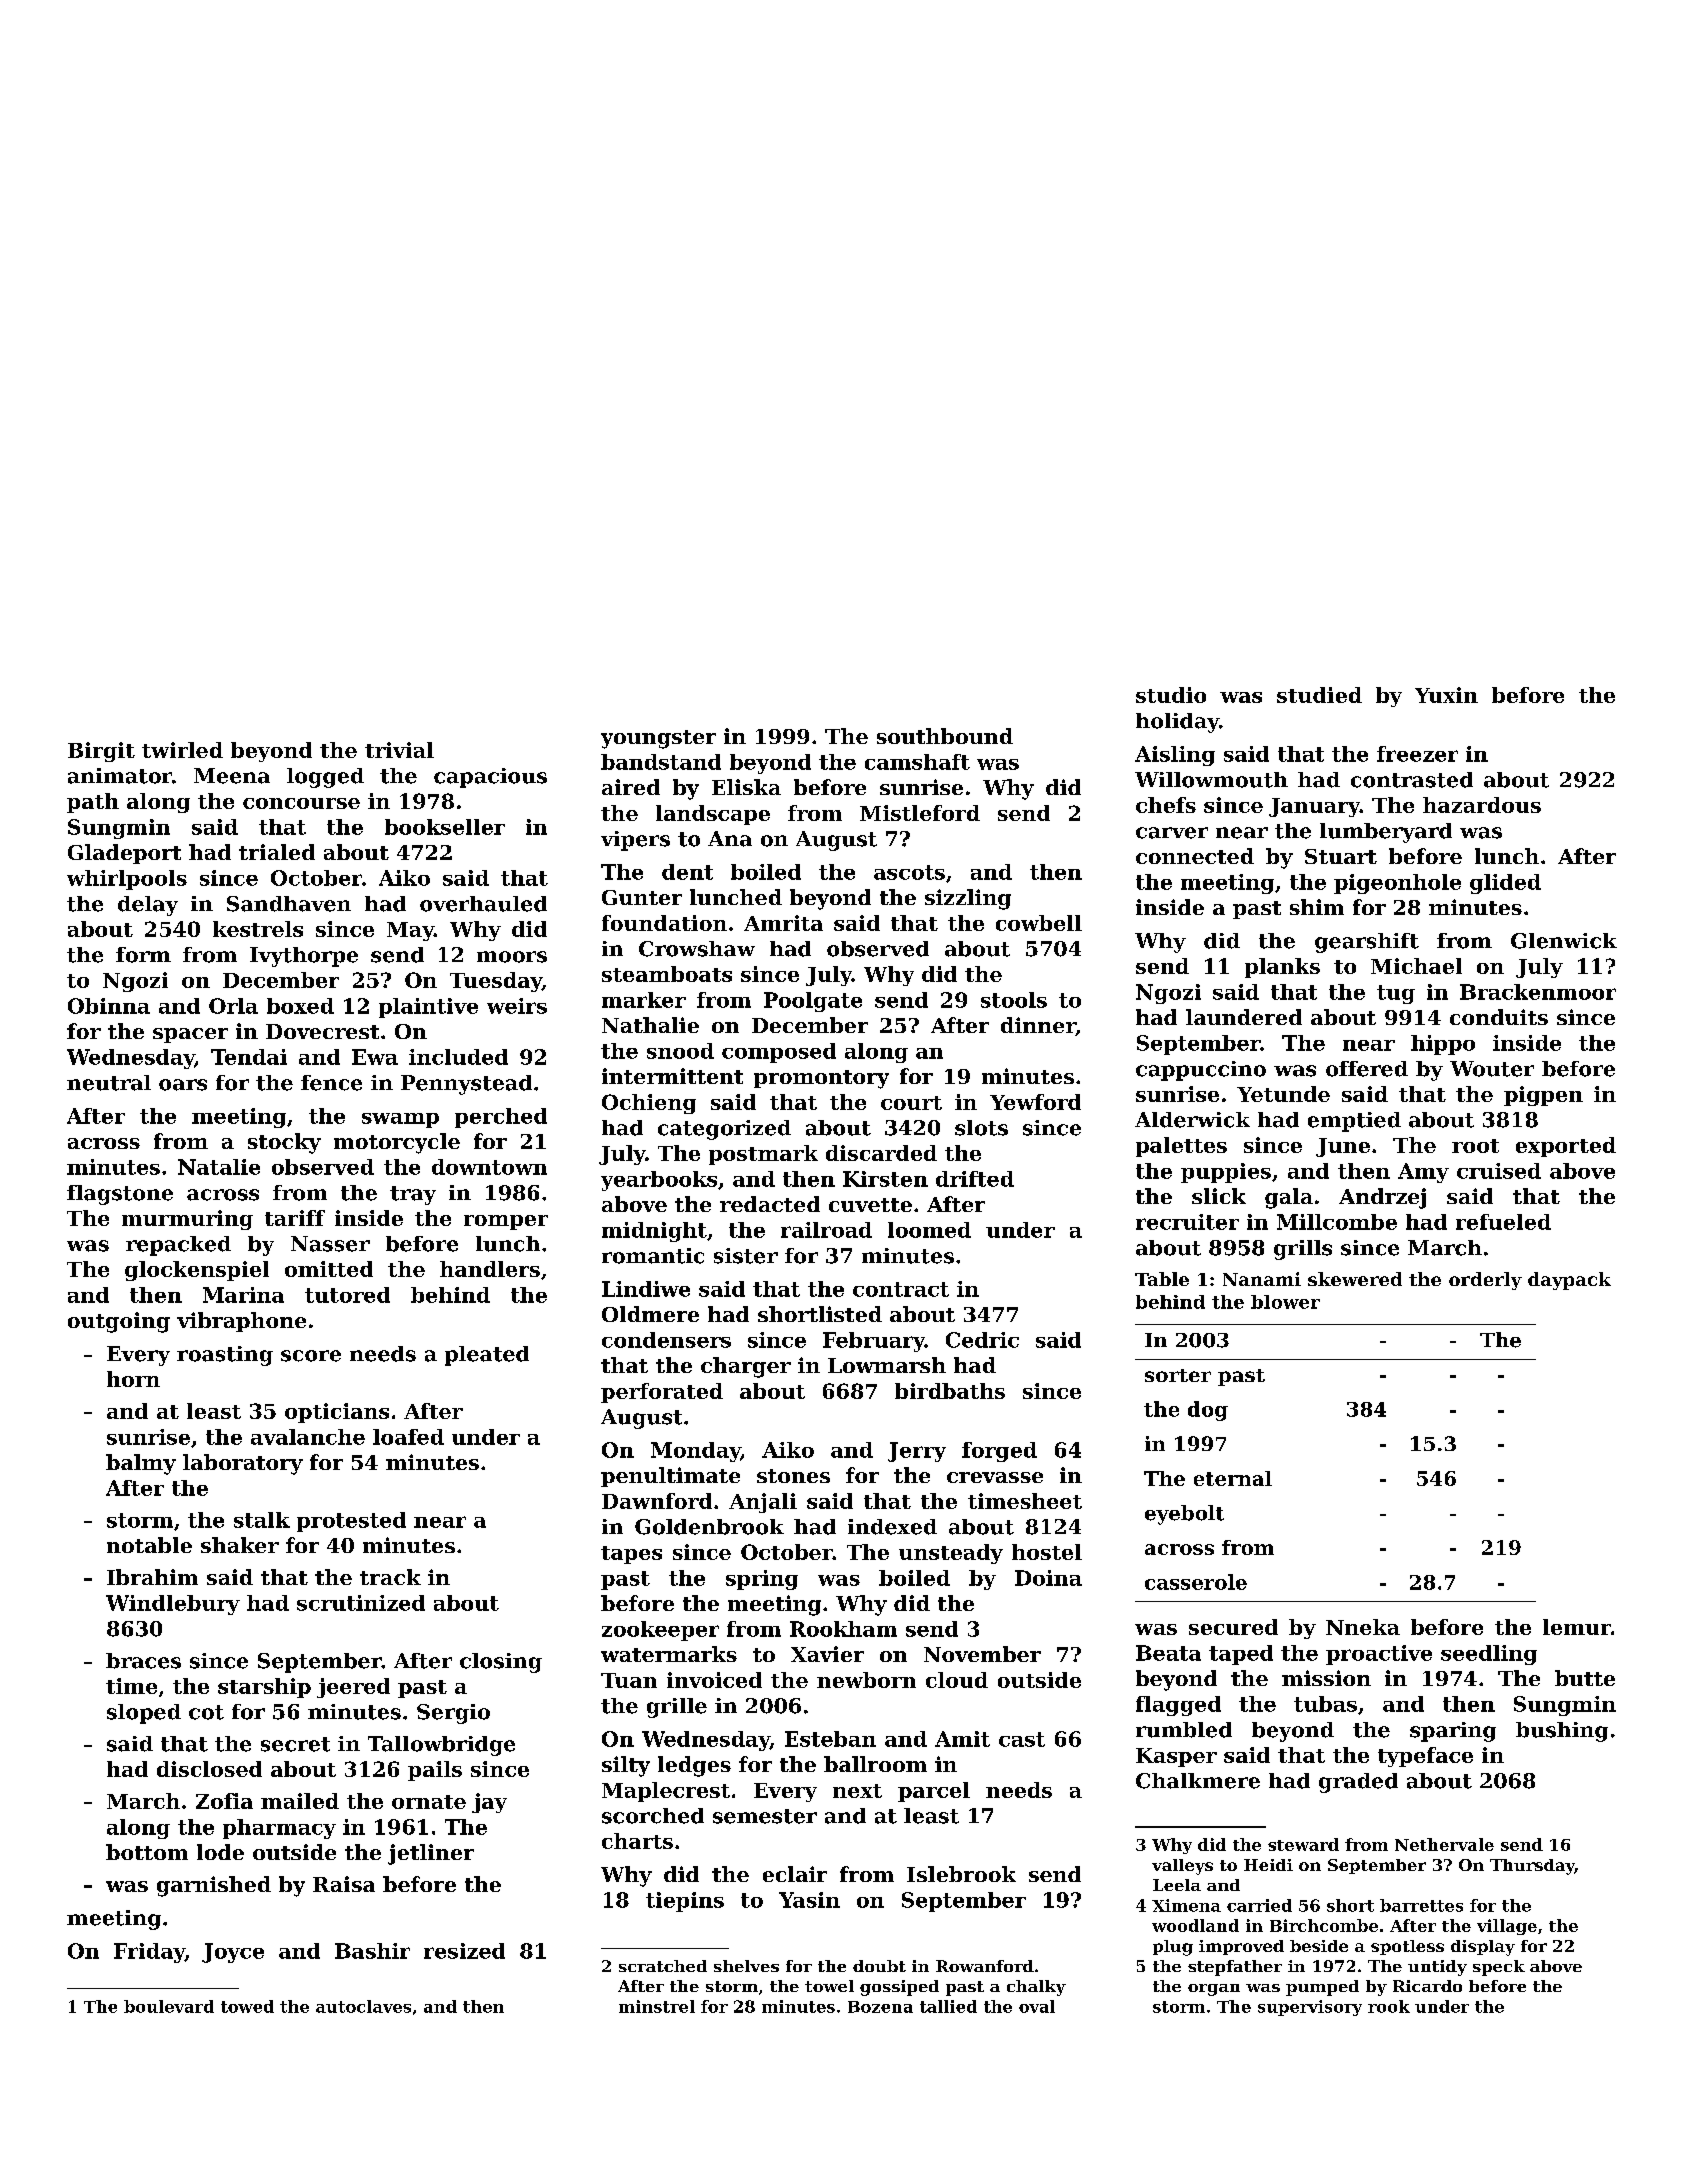  I want to click on Michael, so click(1416, 966).
